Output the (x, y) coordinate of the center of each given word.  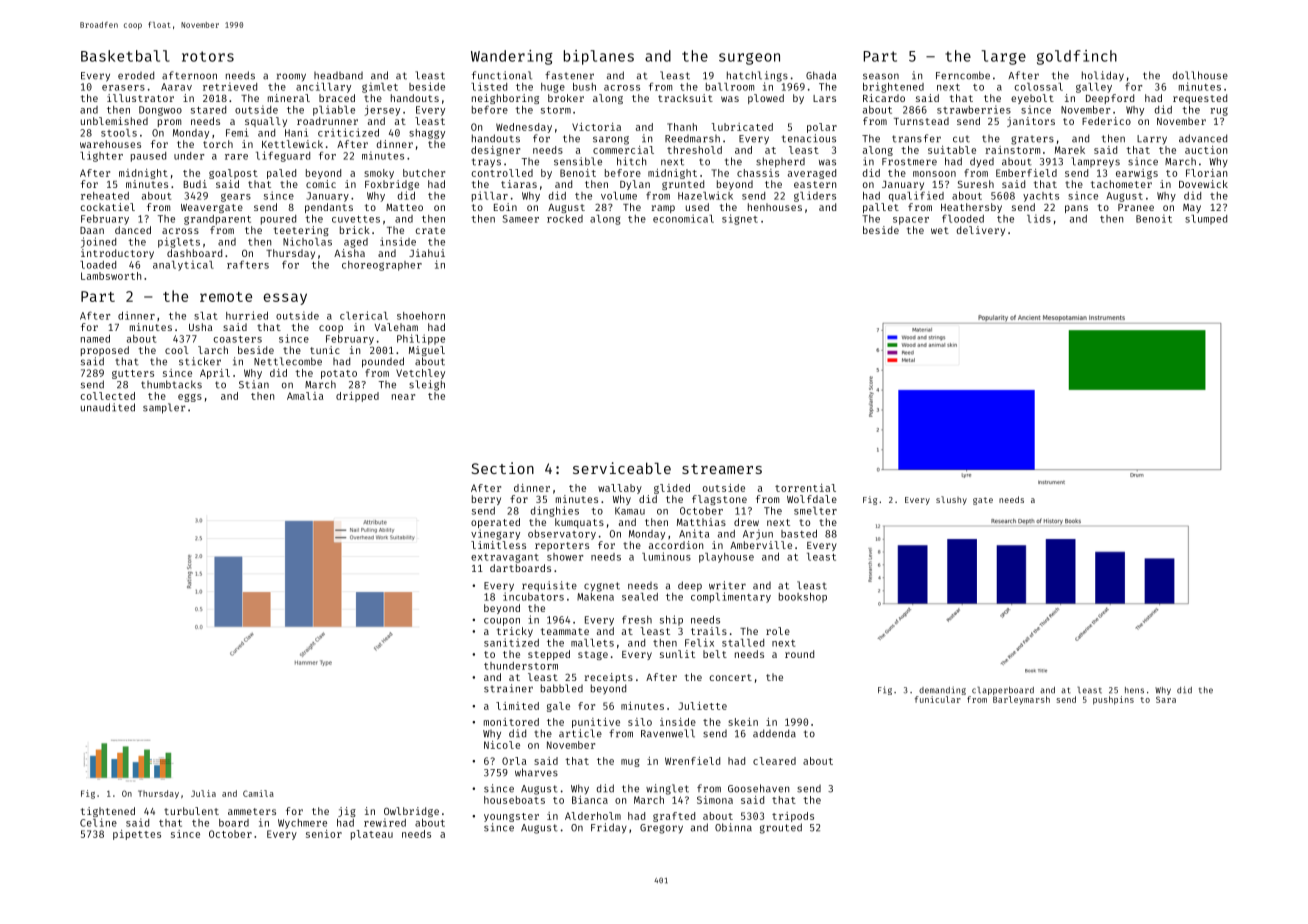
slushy (951, 500)
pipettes (137, 835)
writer (727, 585)
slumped (1206, 220)
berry (486, 500)
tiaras (519, 184)
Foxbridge (392, 185)
